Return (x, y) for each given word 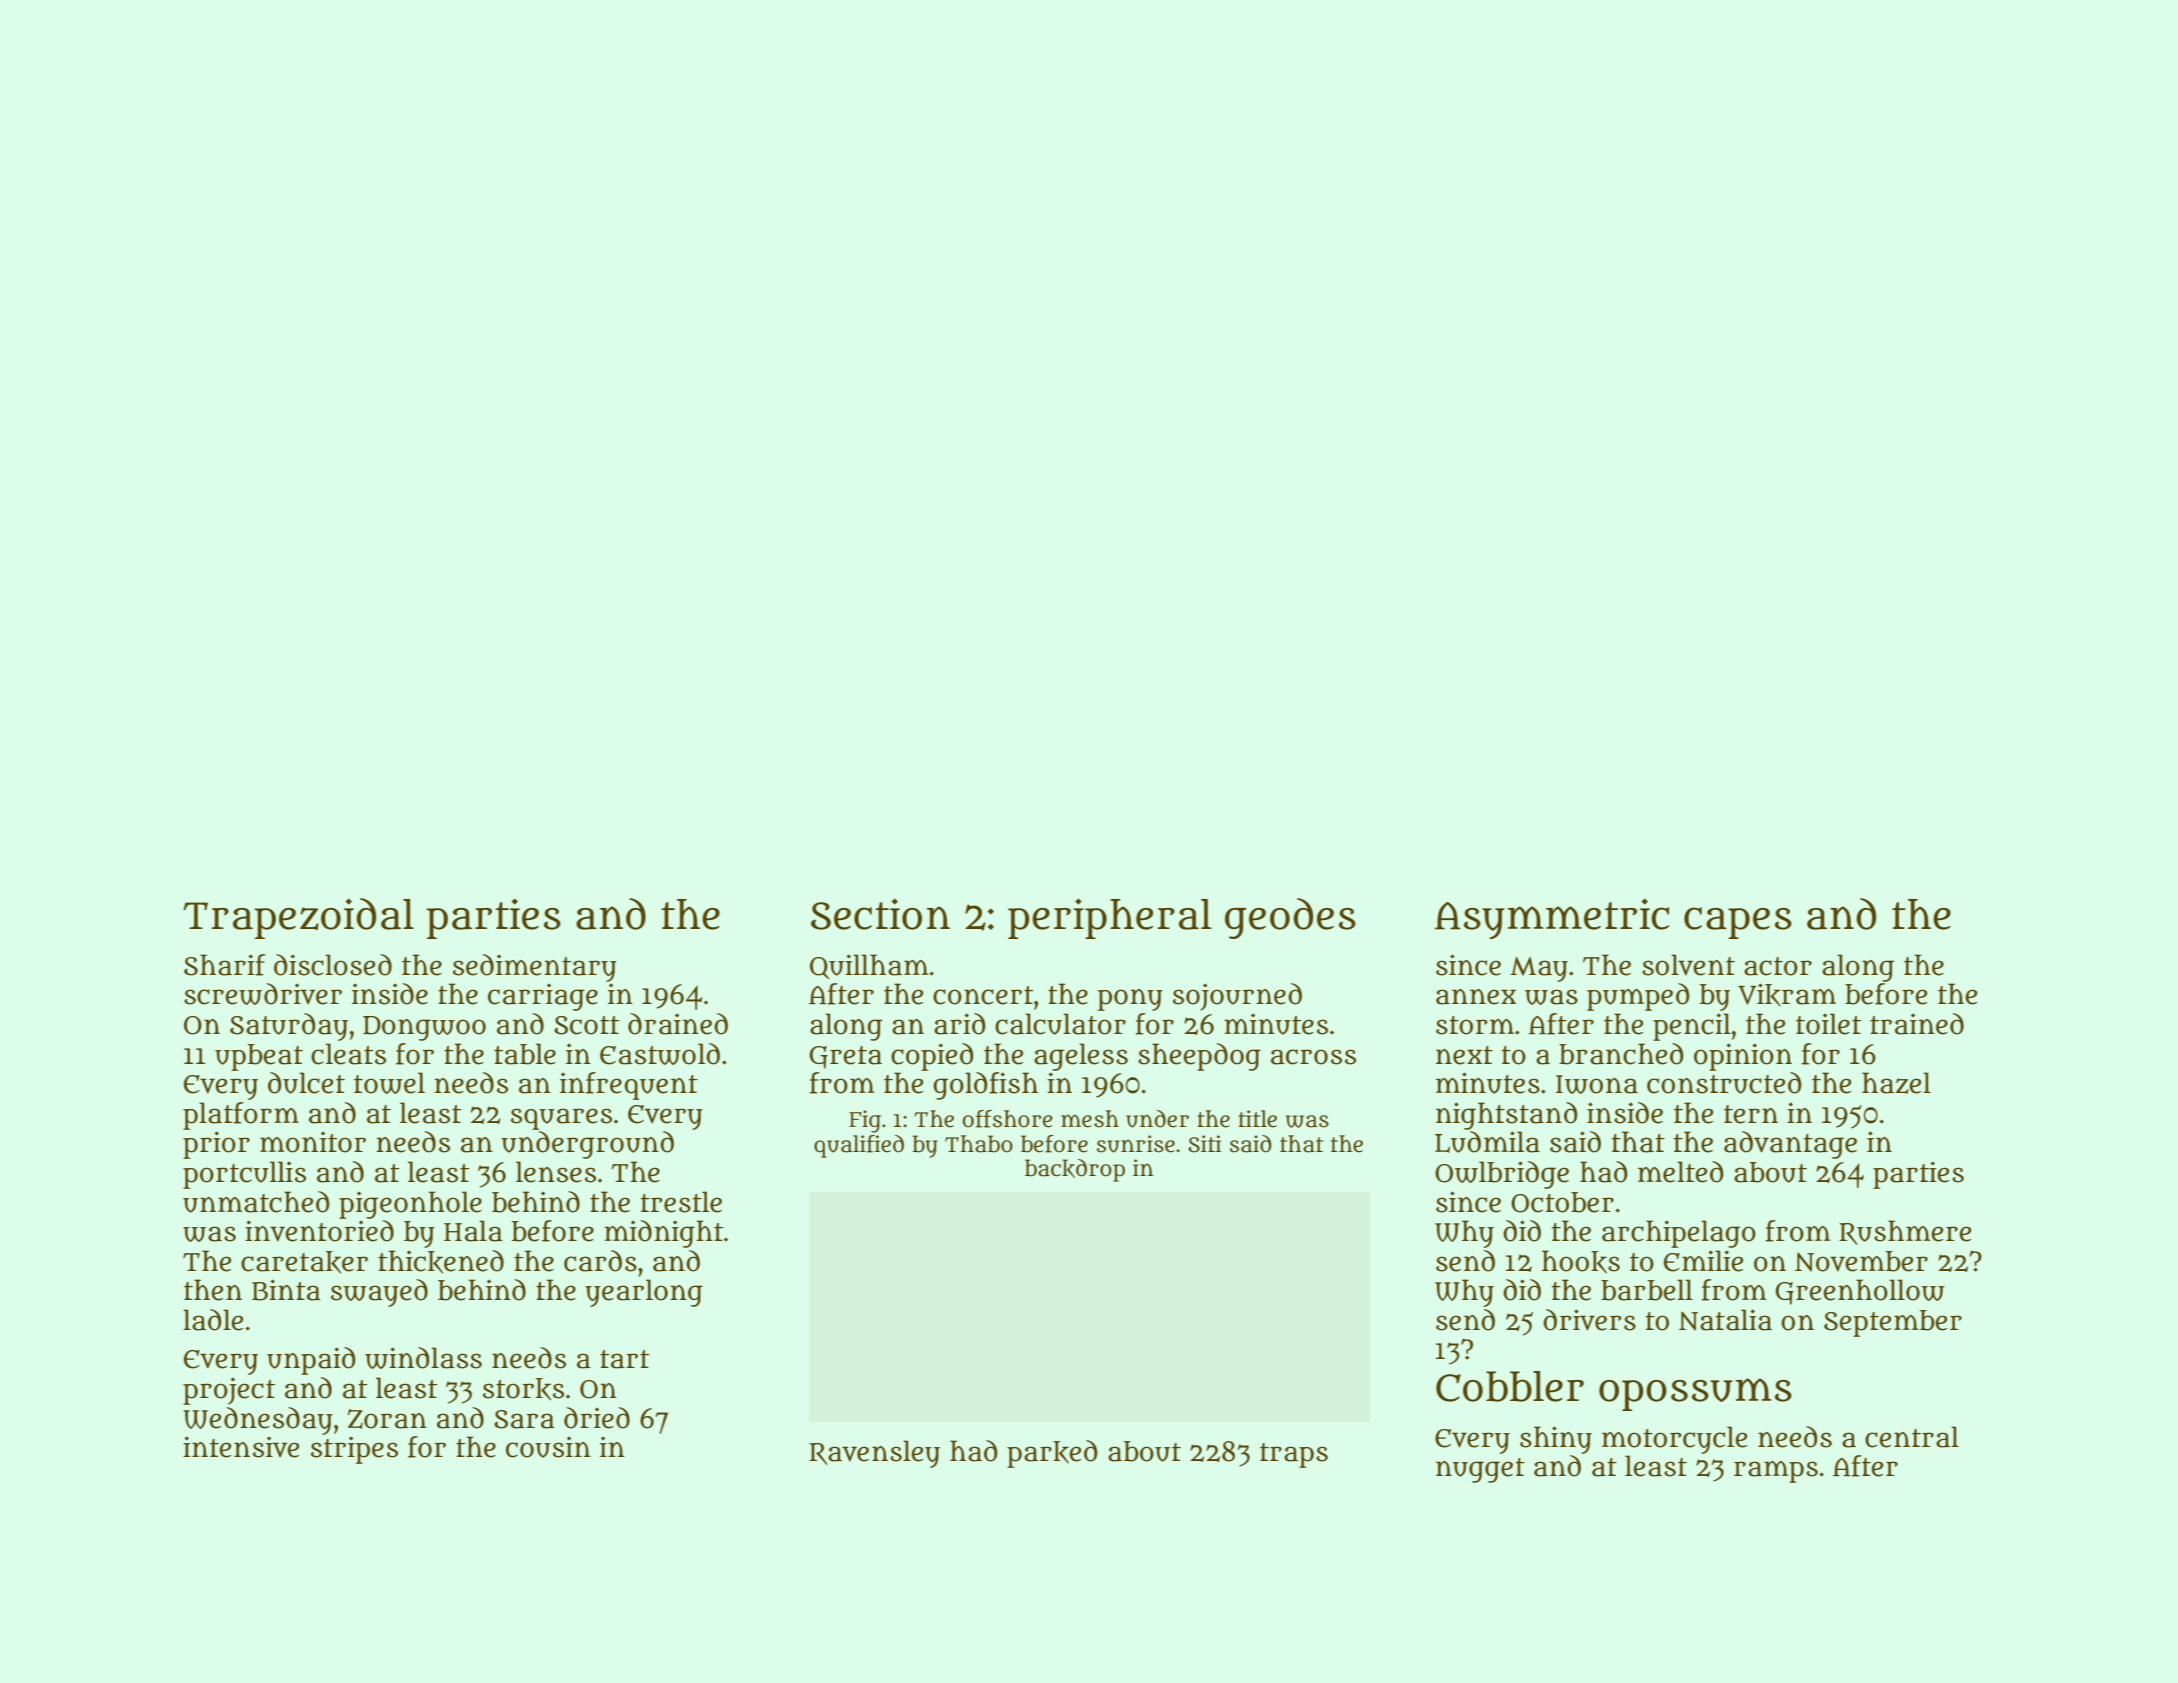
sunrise (1136, 1144)
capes (1738, 923)
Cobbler (1510, 1386)
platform (241, 1116)
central (1912, 1437)
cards (600, 1261)
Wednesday (258, 1421)
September (1893, 1323)
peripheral (1110, 918)
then (213, 1290)
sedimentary (535, 968)
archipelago (1679, 1234)
